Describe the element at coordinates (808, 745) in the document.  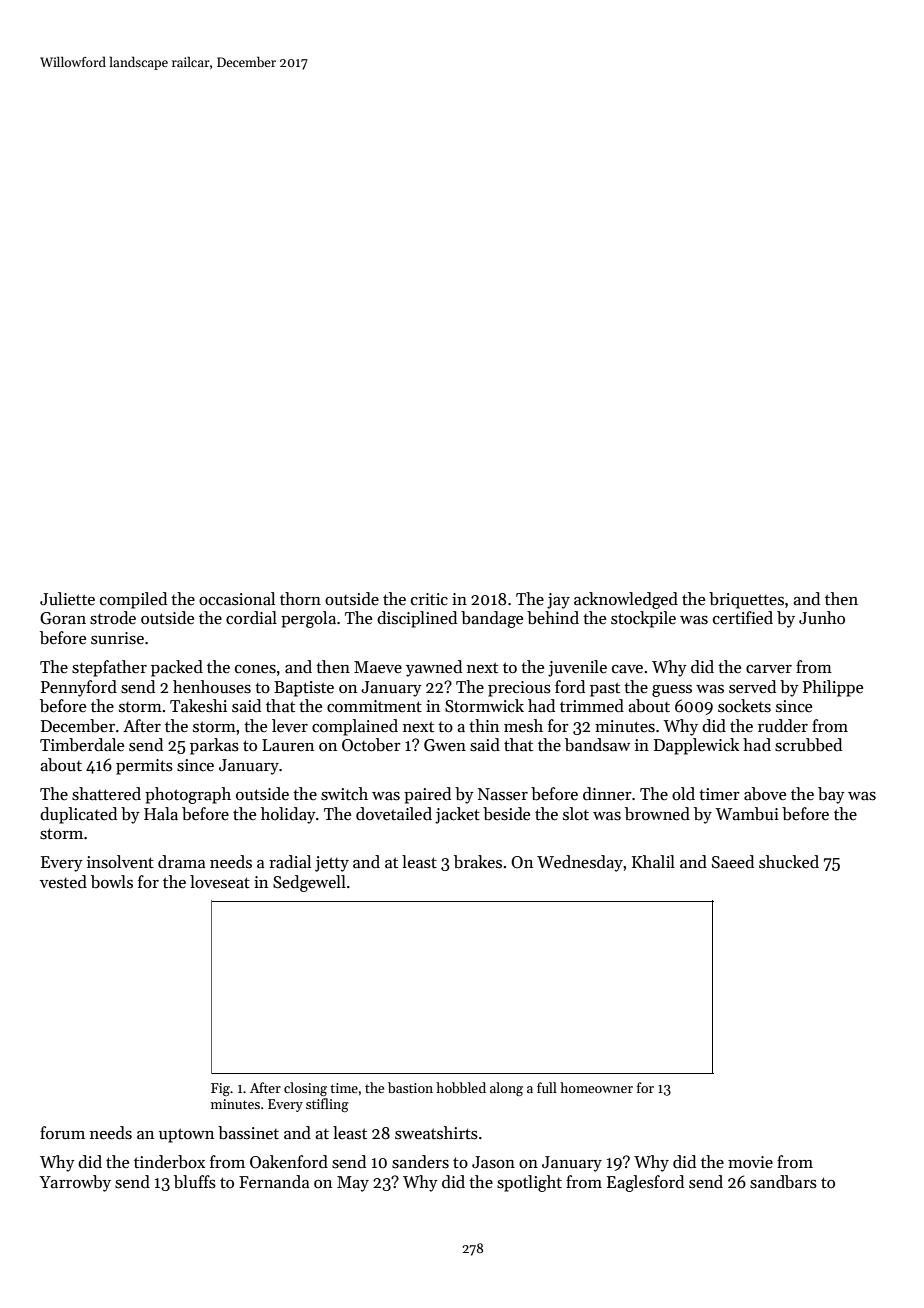
I see `scrubbed` at that location.
